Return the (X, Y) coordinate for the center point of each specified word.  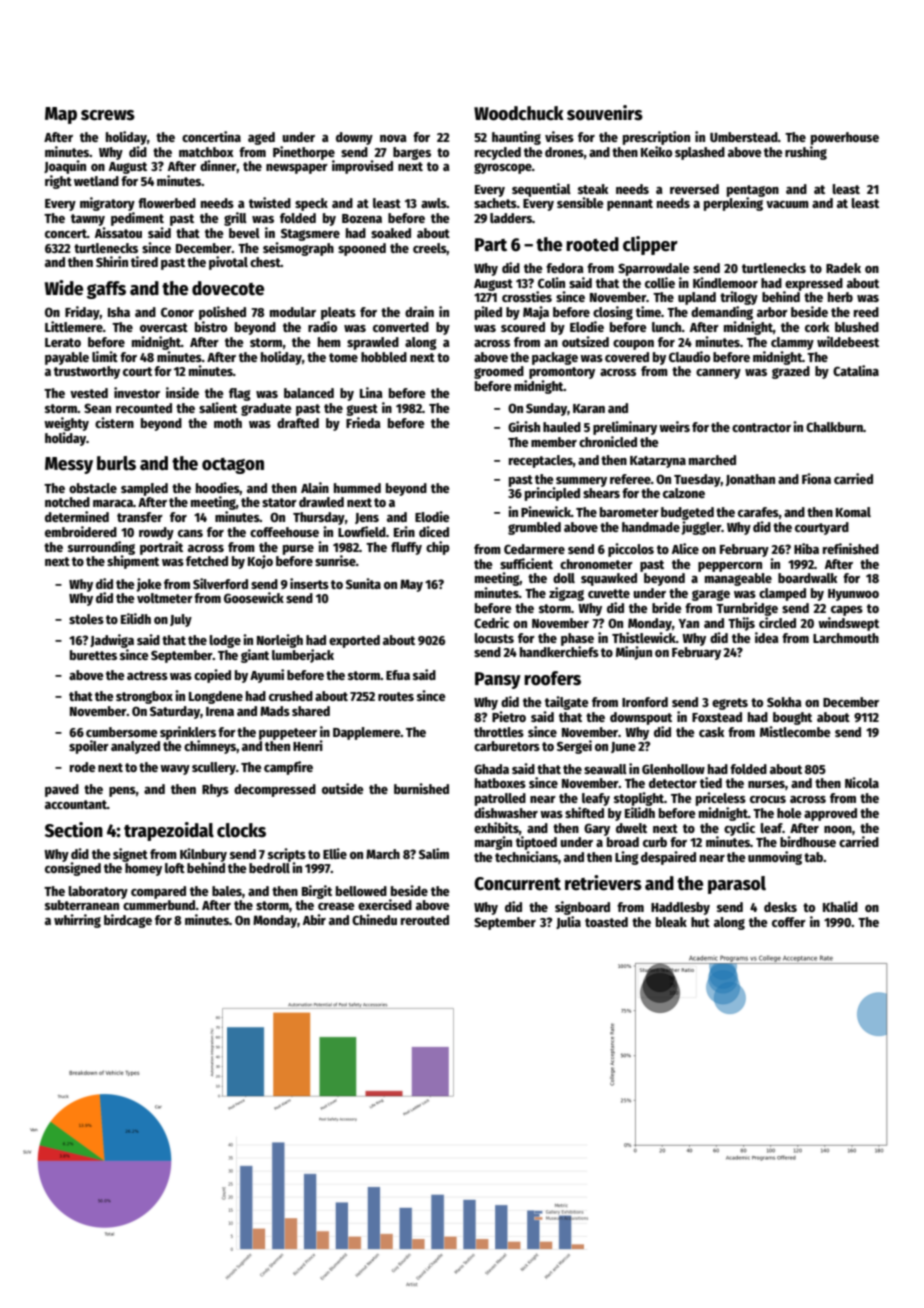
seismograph (298, 249)
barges (412, 153)
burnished (421, 788)
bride (667, 607)
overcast (164, 327)
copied (212, 676)
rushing (806, 153)
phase (577, 639)
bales (227, 891)
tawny (88, 220)
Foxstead (717, 717)
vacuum (787, 204)
